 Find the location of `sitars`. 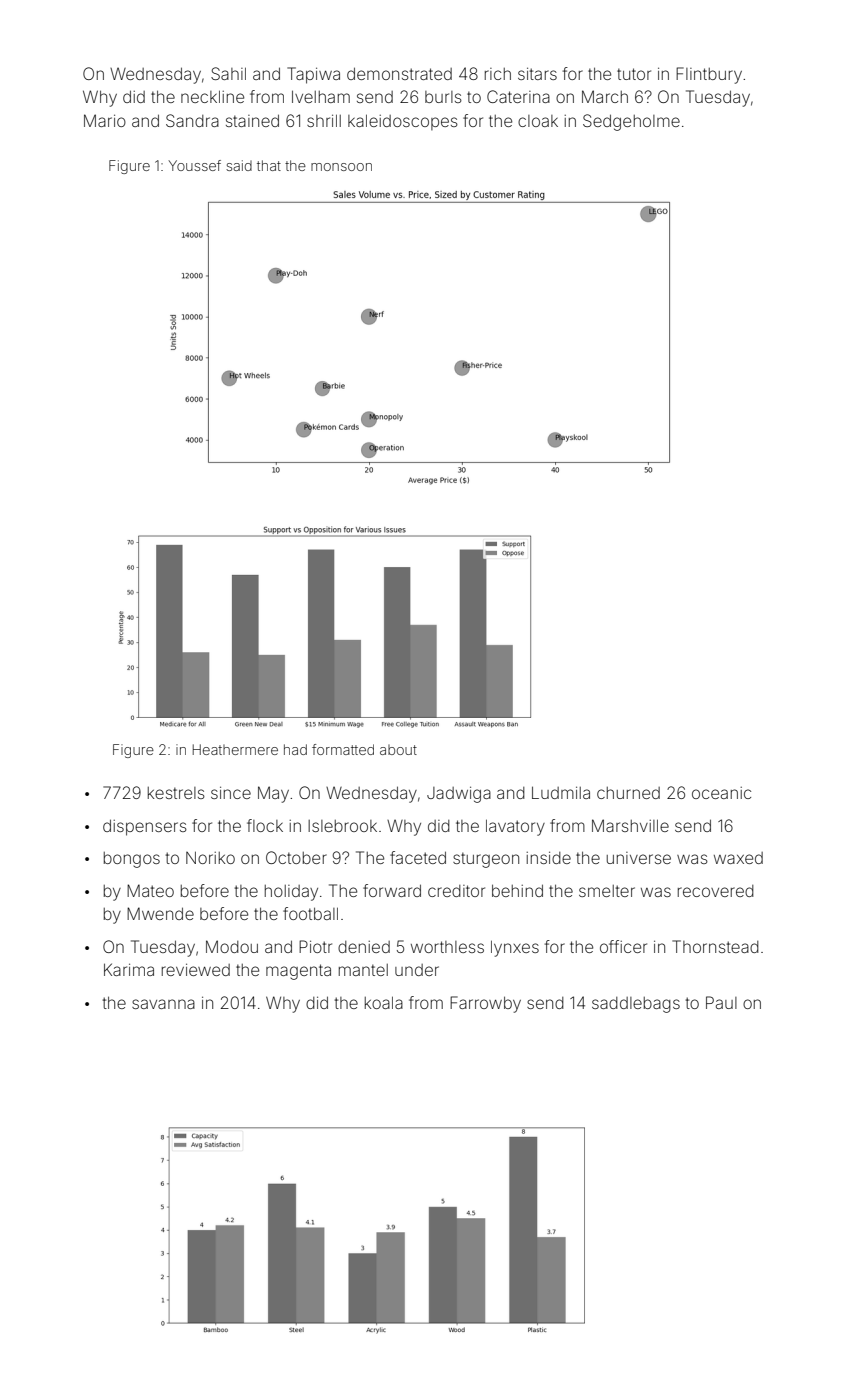

sitars is located at coordinates (537, 73).
